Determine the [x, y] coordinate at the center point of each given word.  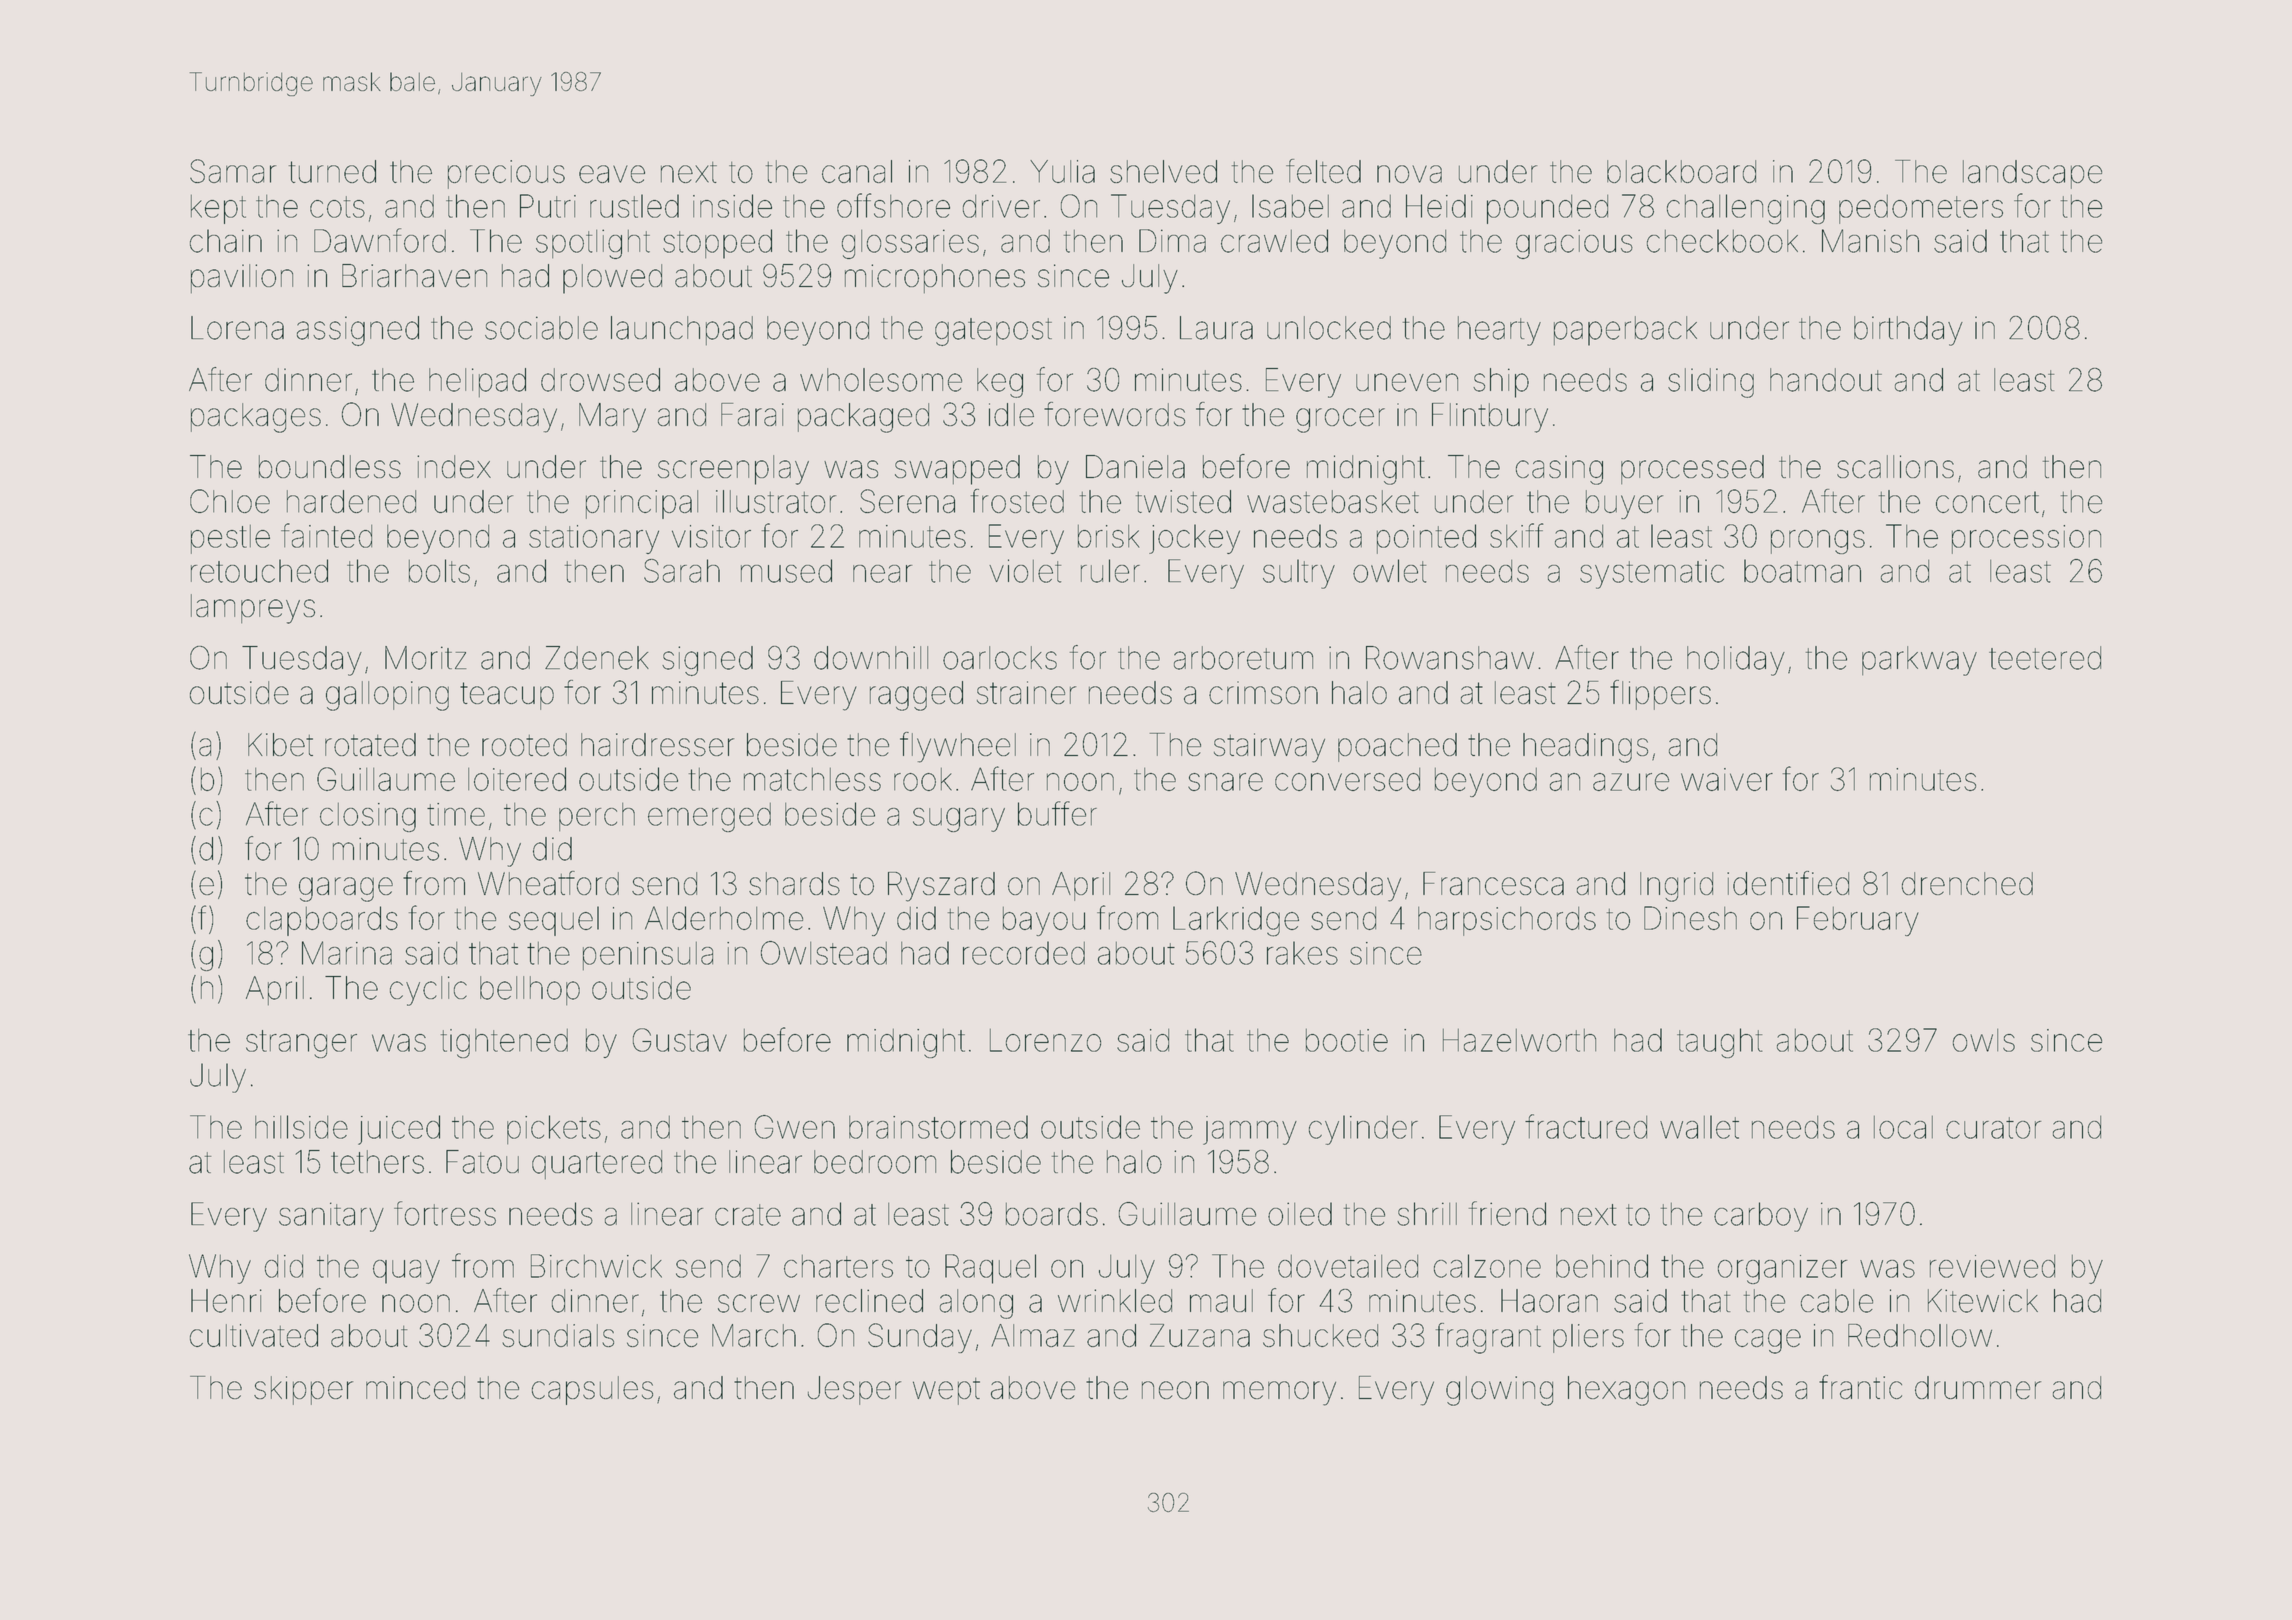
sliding [1711, 383]
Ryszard [941, 887]
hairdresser [657, 744]
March [754, 1335]
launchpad [682, 330]
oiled [1300, 1214]
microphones [935, 278]
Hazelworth [1519, 1040]
